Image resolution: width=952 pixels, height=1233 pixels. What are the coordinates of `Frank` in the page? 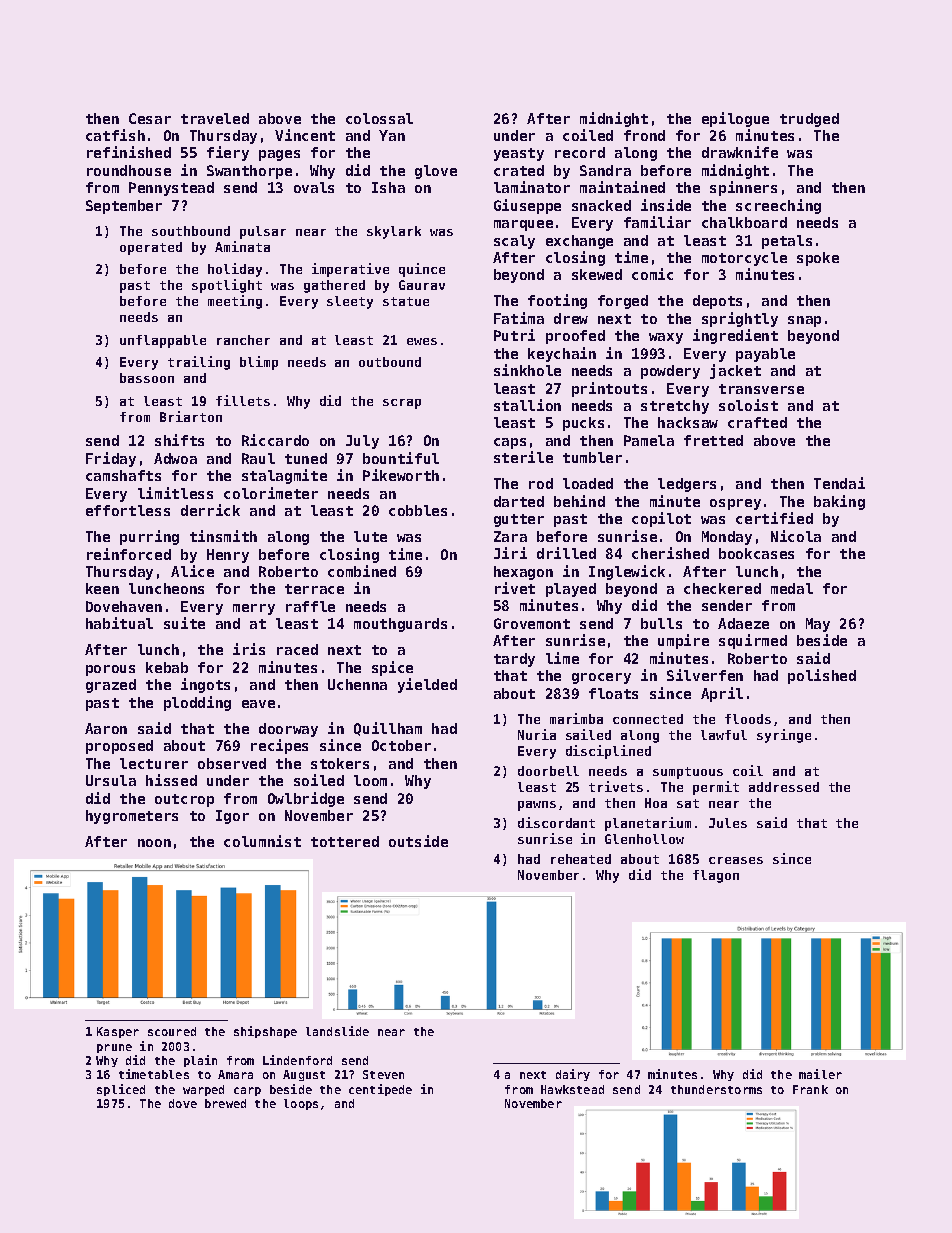 It's located at (810, 1089).
